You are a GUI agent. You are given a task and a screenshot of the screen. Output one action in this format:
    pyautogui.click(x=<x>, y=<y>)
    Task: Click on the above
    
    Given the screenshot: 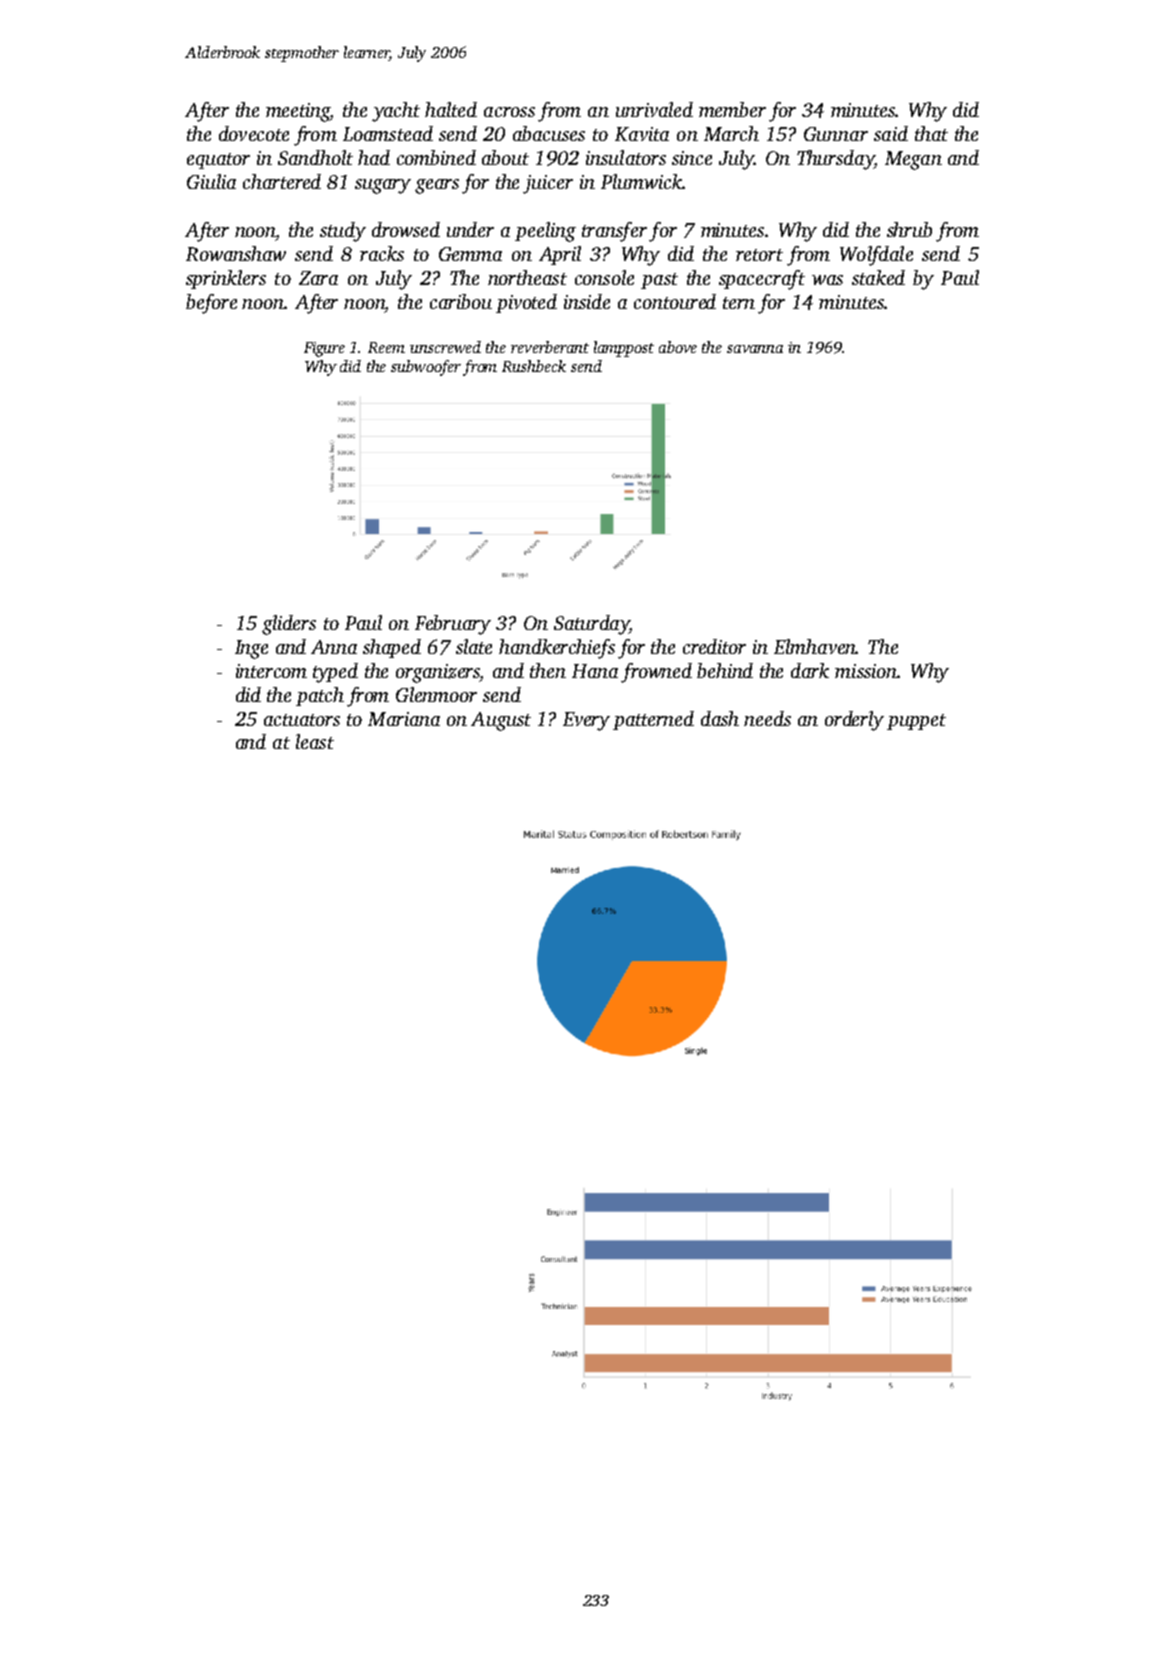 What is the action you would take?
    pyautogui.click(x=678, y=347)
